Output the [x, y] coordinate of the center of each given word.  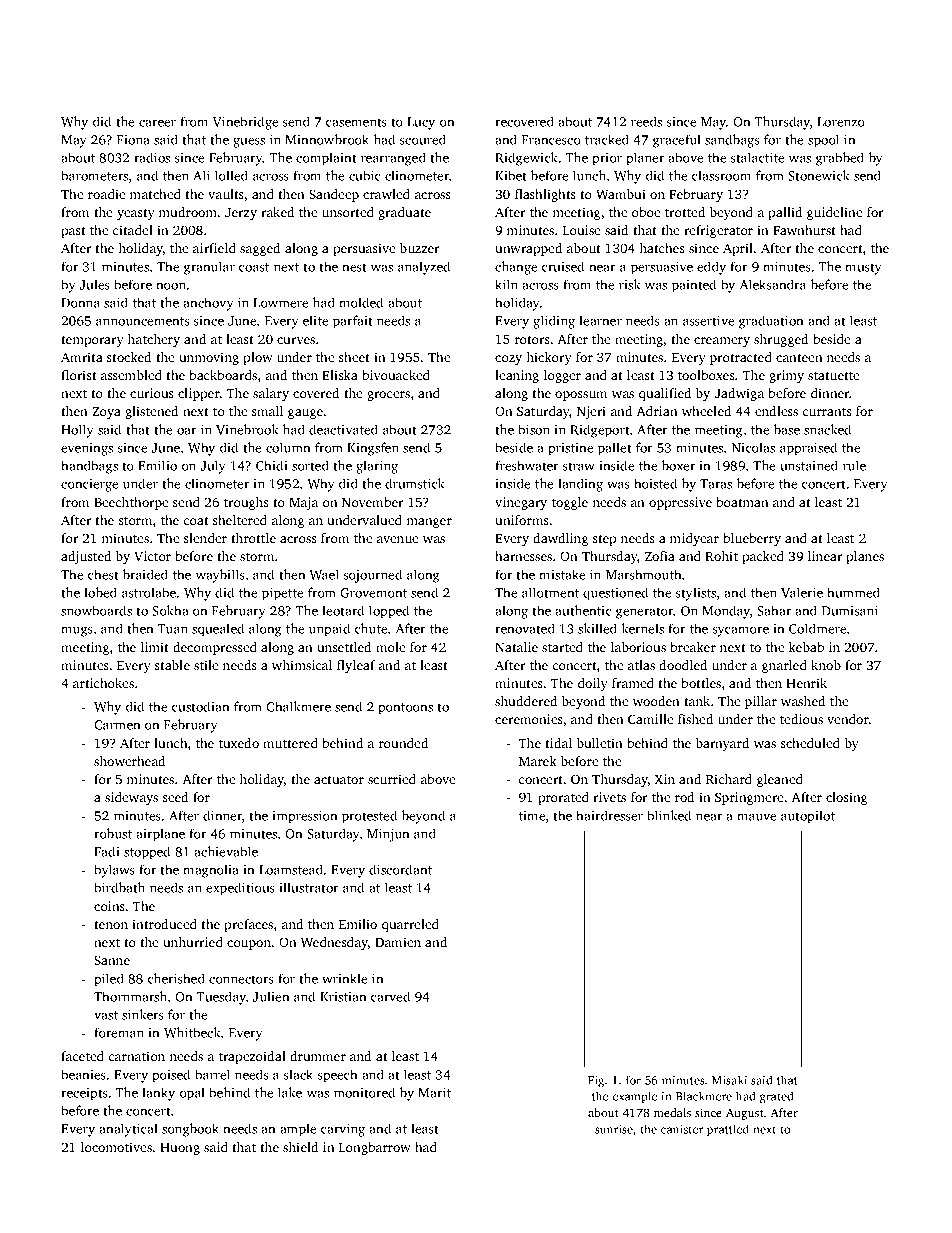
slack [298, 1074]
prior [607, 159]
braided [145, 574]
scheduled [810, 743]
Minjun [388, 835]
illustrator [308, 887]
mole [390, 647]
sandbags [732, 141]
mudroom [188, 212]
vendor [848, 719]
